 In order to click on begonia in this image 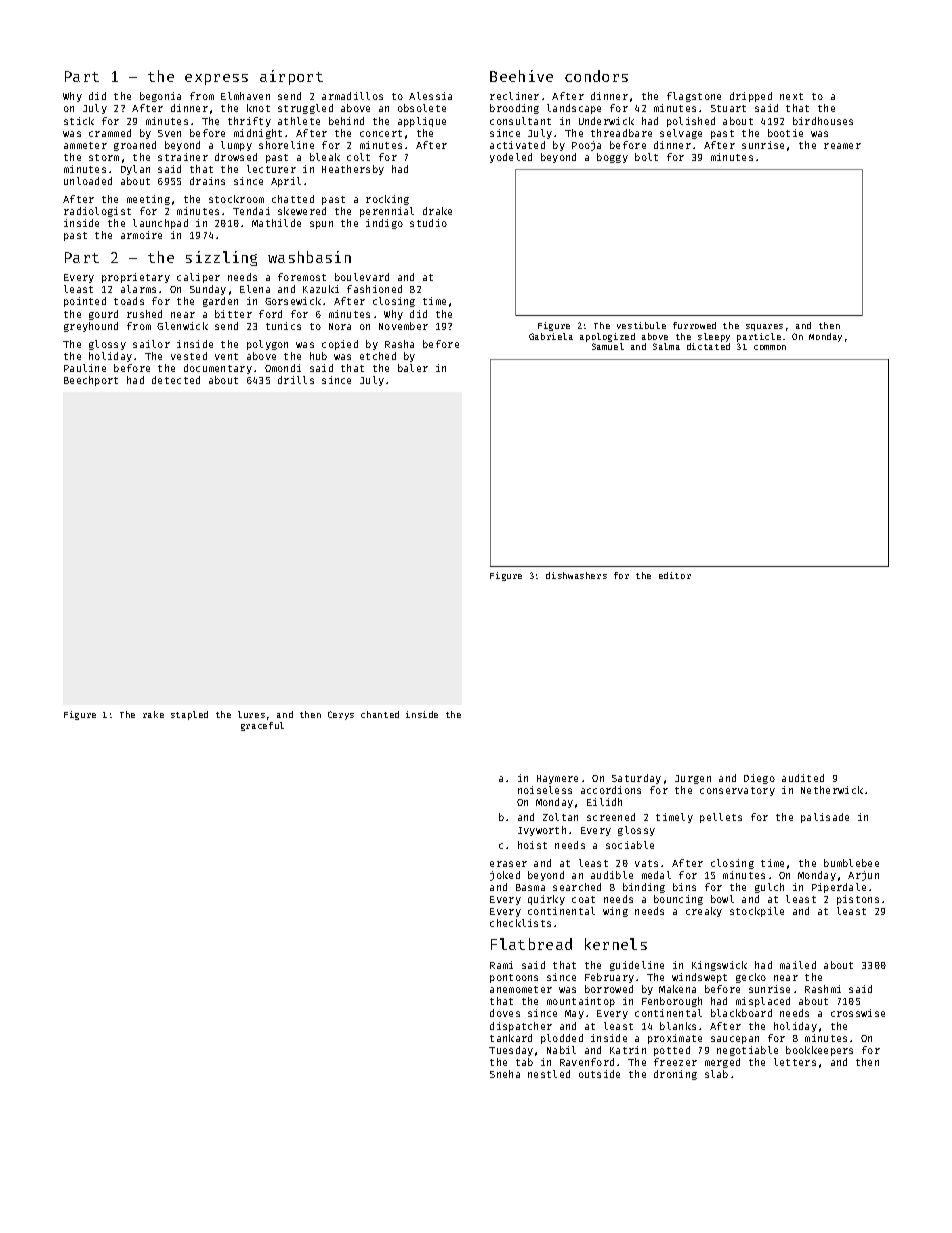, I will do `click(160, 97)`.
